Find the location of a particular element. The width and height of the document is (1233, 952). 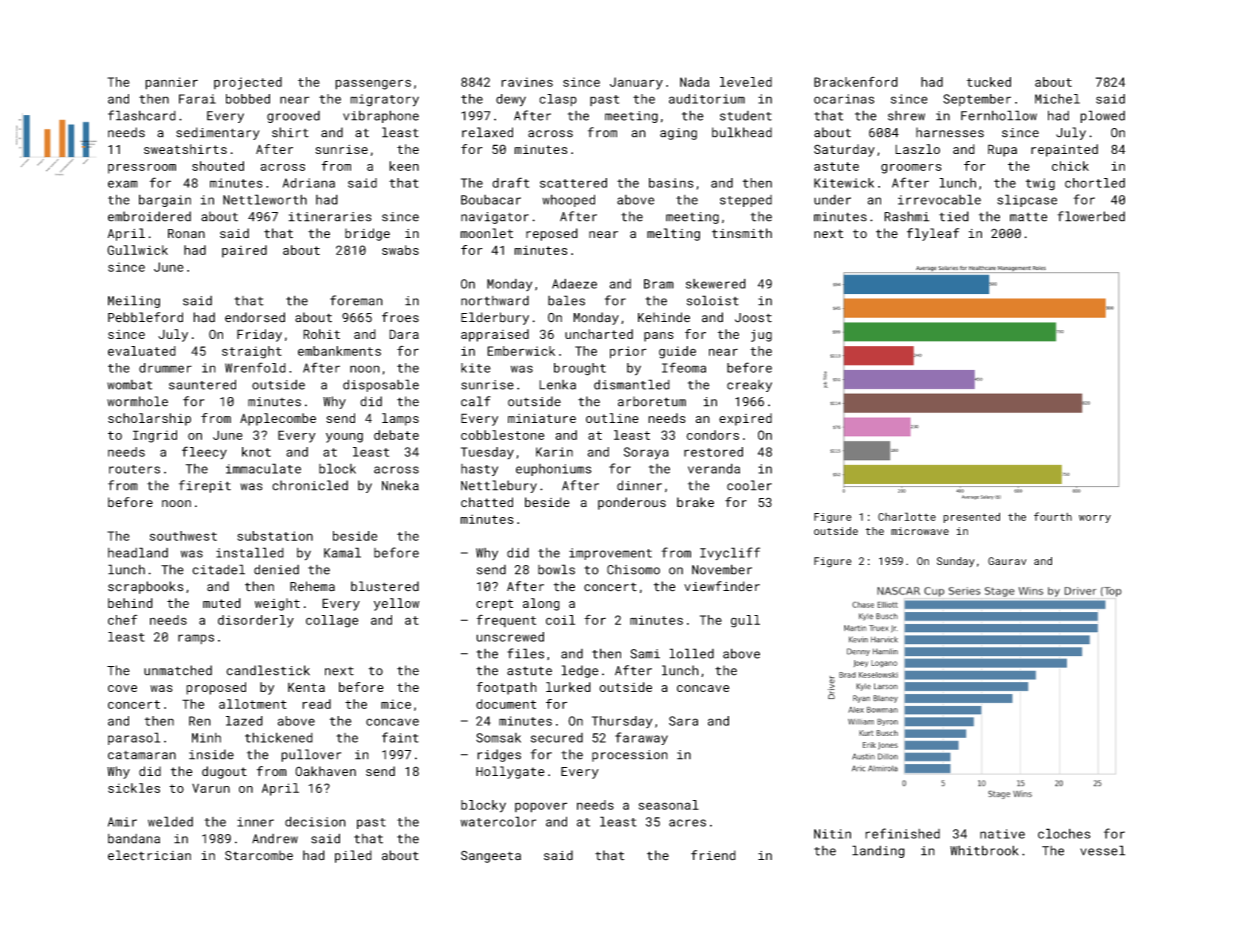

routers is located at coordinates (134, 469).
